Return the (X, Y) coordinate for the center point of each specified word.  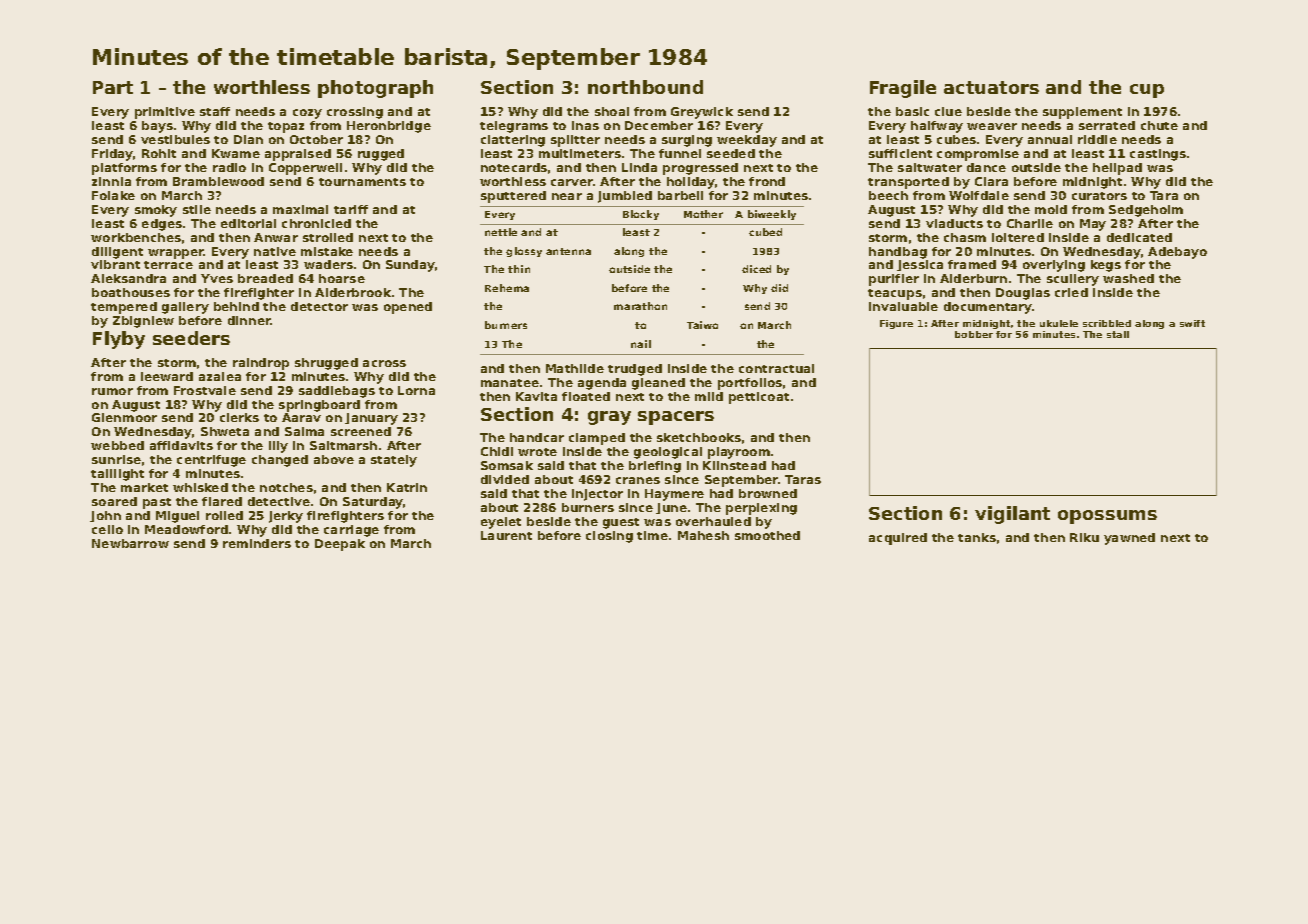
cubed (765, 232)
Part (113, 87)
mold (1051, 209)
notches (286, 487)
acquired (898, 539)
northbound (645, 87)
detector (319, 306)
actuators (991, 87)
